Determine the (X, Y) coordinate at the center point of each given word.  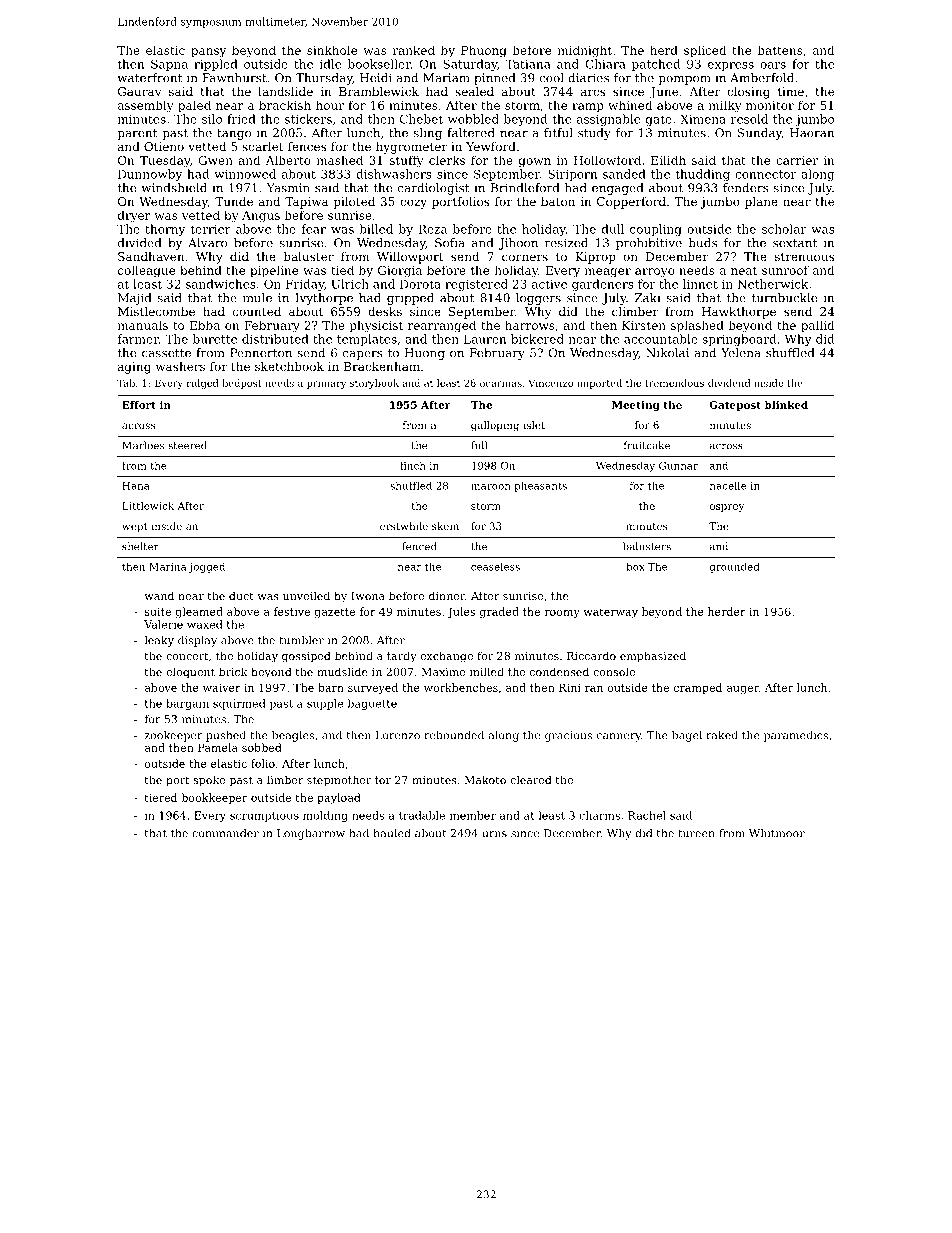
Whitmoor (777, 833)
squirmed (239, 704)
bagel (687, 736)
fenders (746, 188)
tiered (160, 797)
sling (428, 134)
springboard (739, 340)
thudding (702, 175)
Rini (570, 687)
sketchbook (289, 366)
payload (339, 798)
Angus (261, 217)
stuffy (407, 161)
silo (212, 119)
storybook (374, 384)
